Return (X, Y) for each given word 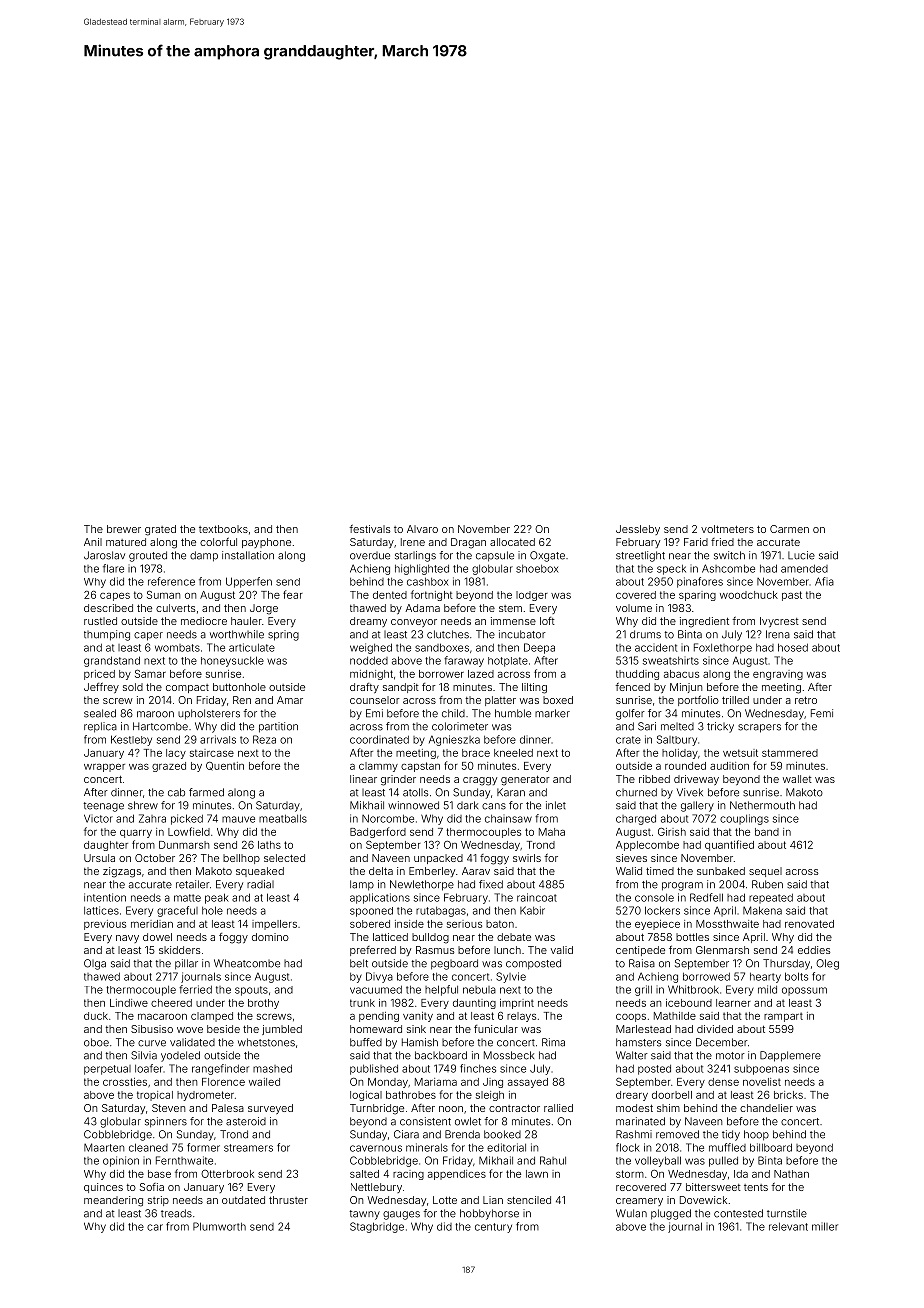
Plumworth (219, 1226)
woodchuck (749, 595)
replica (100, 727)
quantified (729, 845)
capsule (495, 556)
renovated (809, 924)
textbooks (223, 529)
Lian (493, 1200)
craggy (480, 781)
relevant (788, 1226)
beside (223, 1029)
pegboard (454, 964)
